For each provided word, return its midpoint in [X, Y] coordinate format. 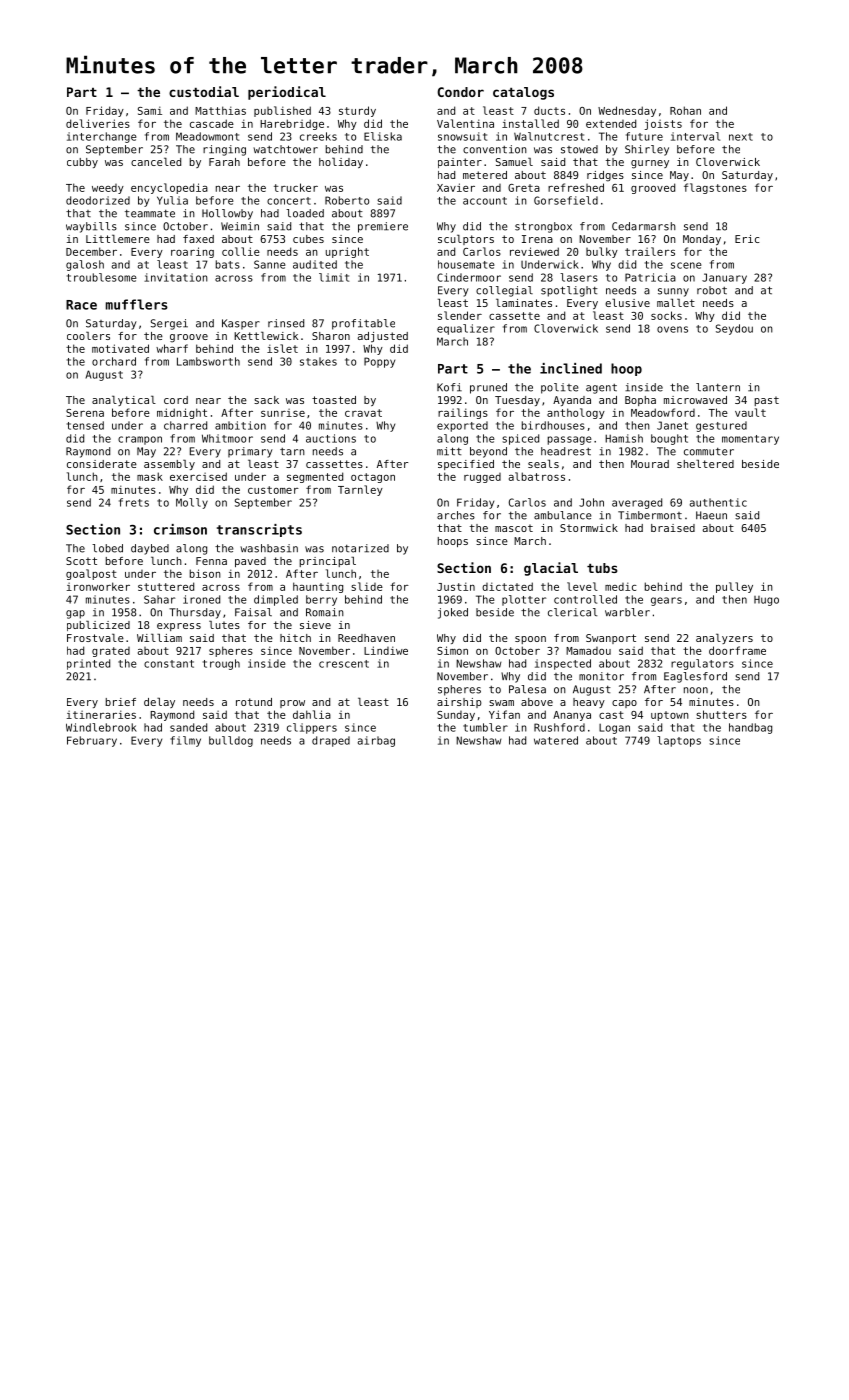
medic [621, 586]
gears [666, 601]
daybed [150, 549]
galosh [85, 265]
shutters [721, 714]
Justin [456, 586]
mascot [514, 528]
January [724, 278]
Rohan [685, 110]
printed [88, 664]
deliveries [98, 123]
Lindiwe [386, 650]
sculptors [466, 240]
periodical [287, 93]
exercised [198, 476]
